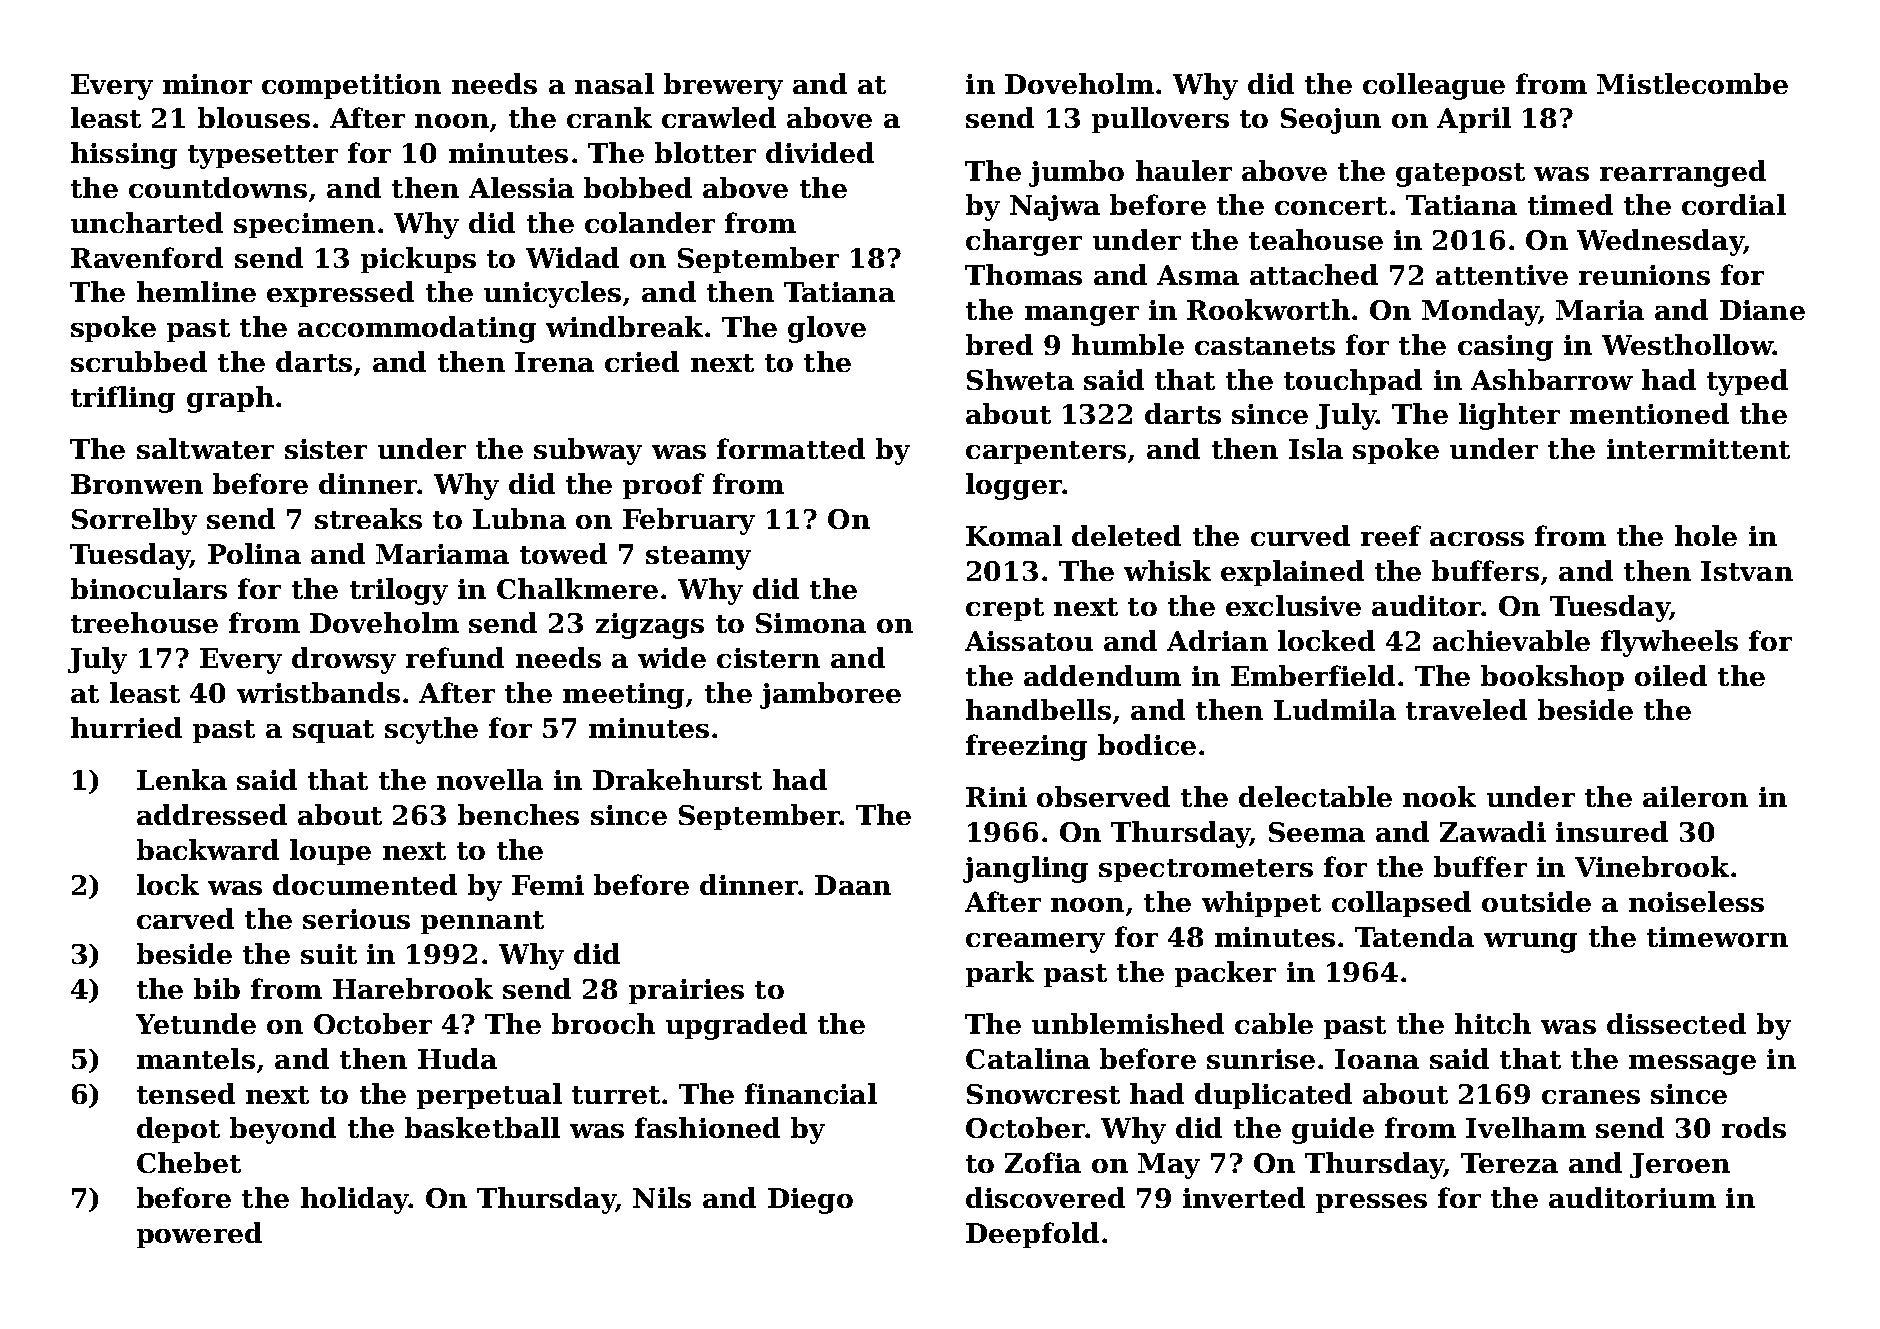 This image has width=1880, height=1329. What do you see at coordinates (1160, 120) in the image?
I see `pullovers` at bounding box center [1160, 120].
